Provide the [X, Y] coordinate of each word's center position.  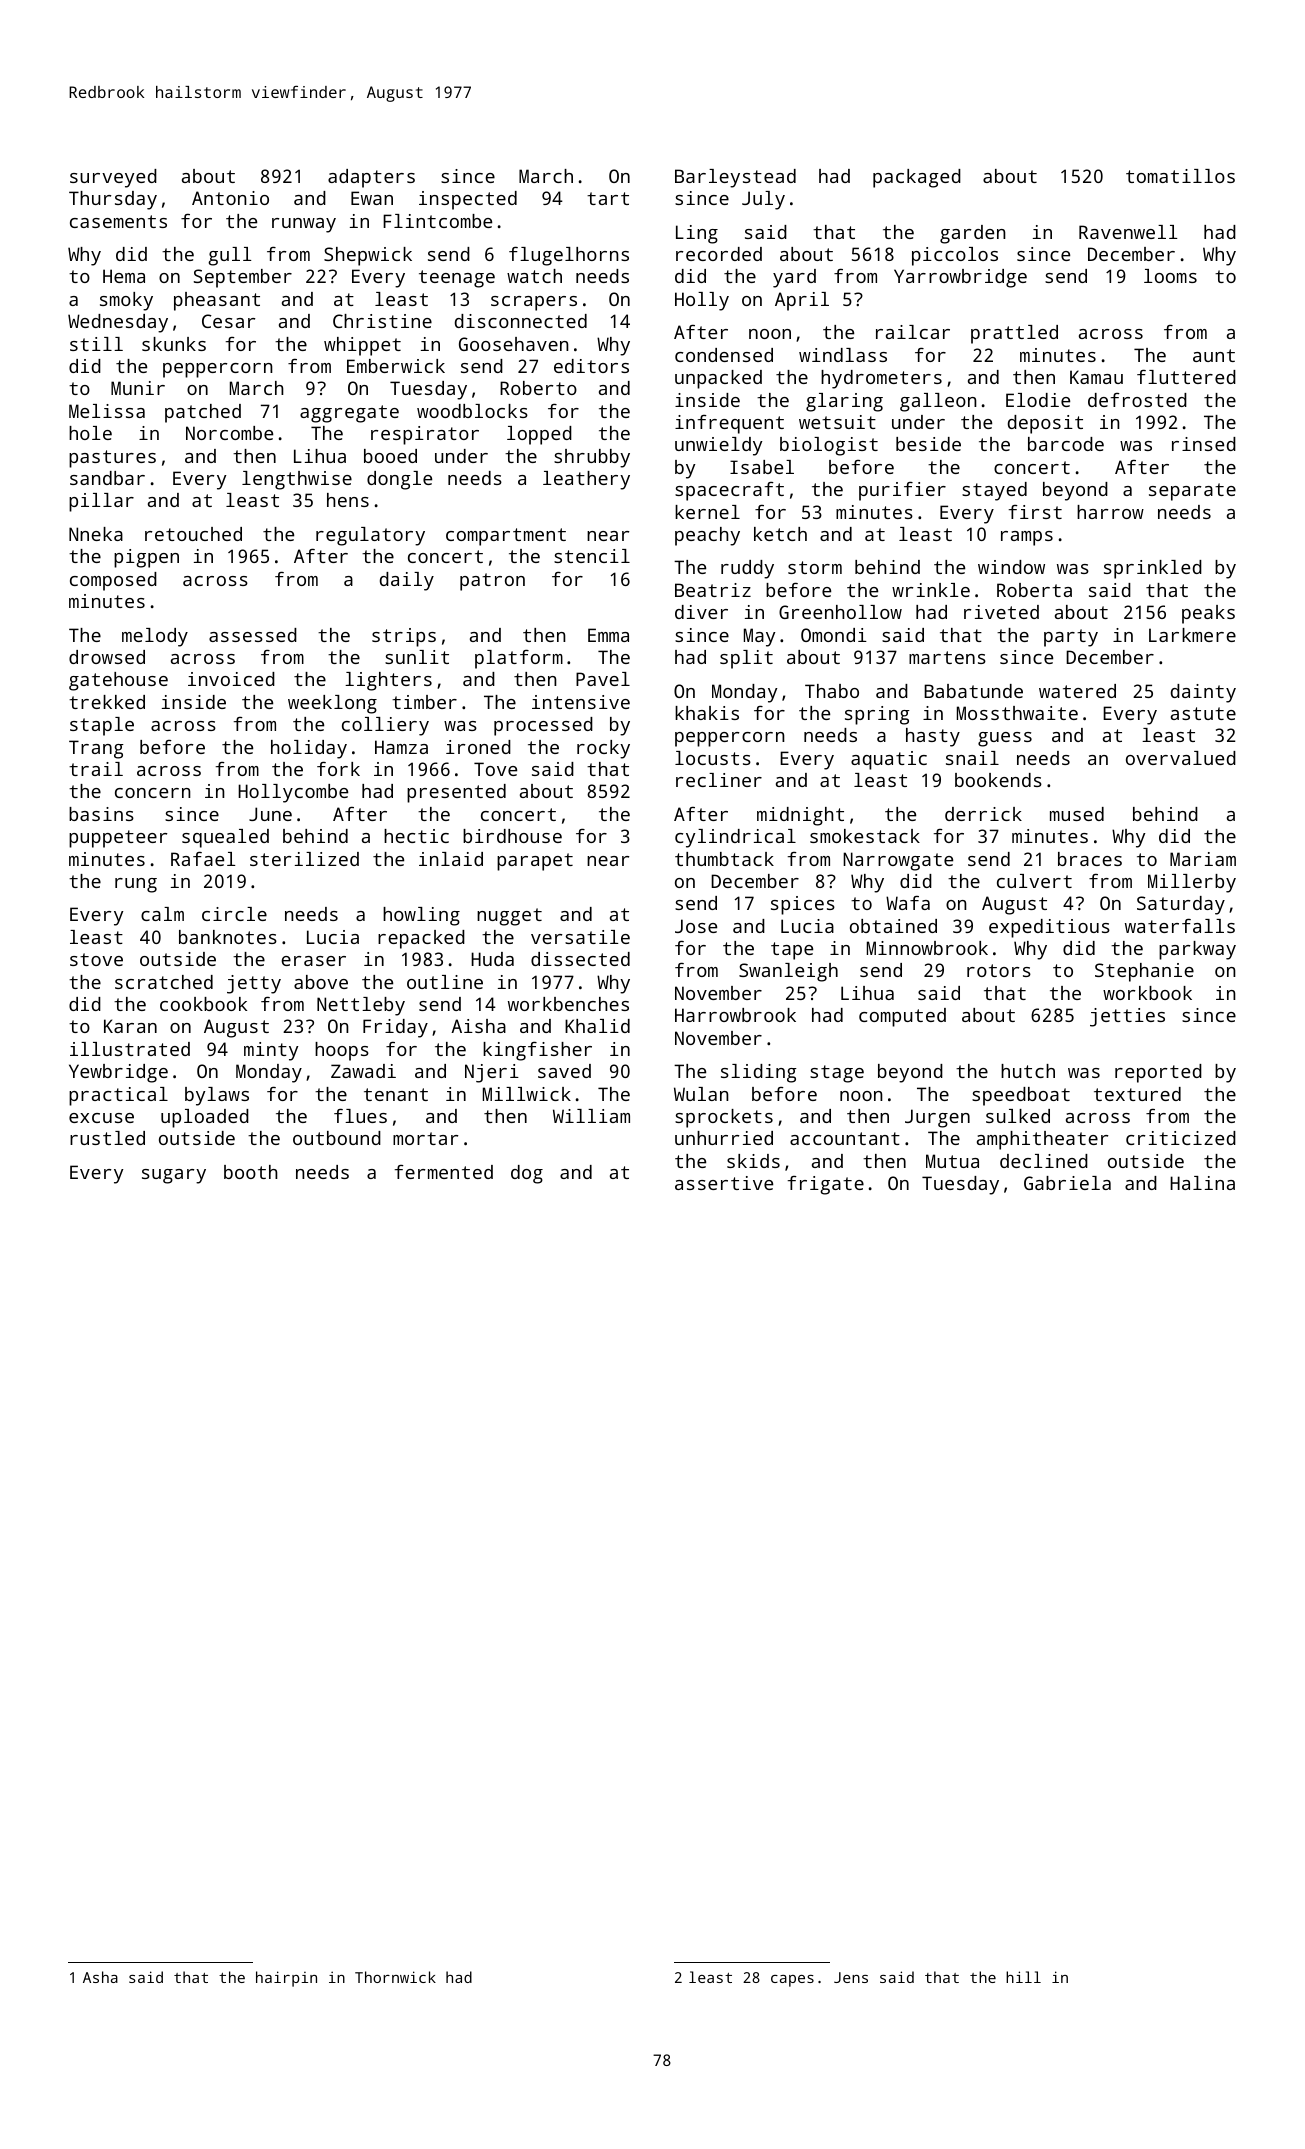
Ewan [372, 198]
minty [271, 1051]
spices [803, 905]
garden [973, 234]
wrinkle [931, 590]
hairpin [286, 1979]
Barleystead [735, 178]
